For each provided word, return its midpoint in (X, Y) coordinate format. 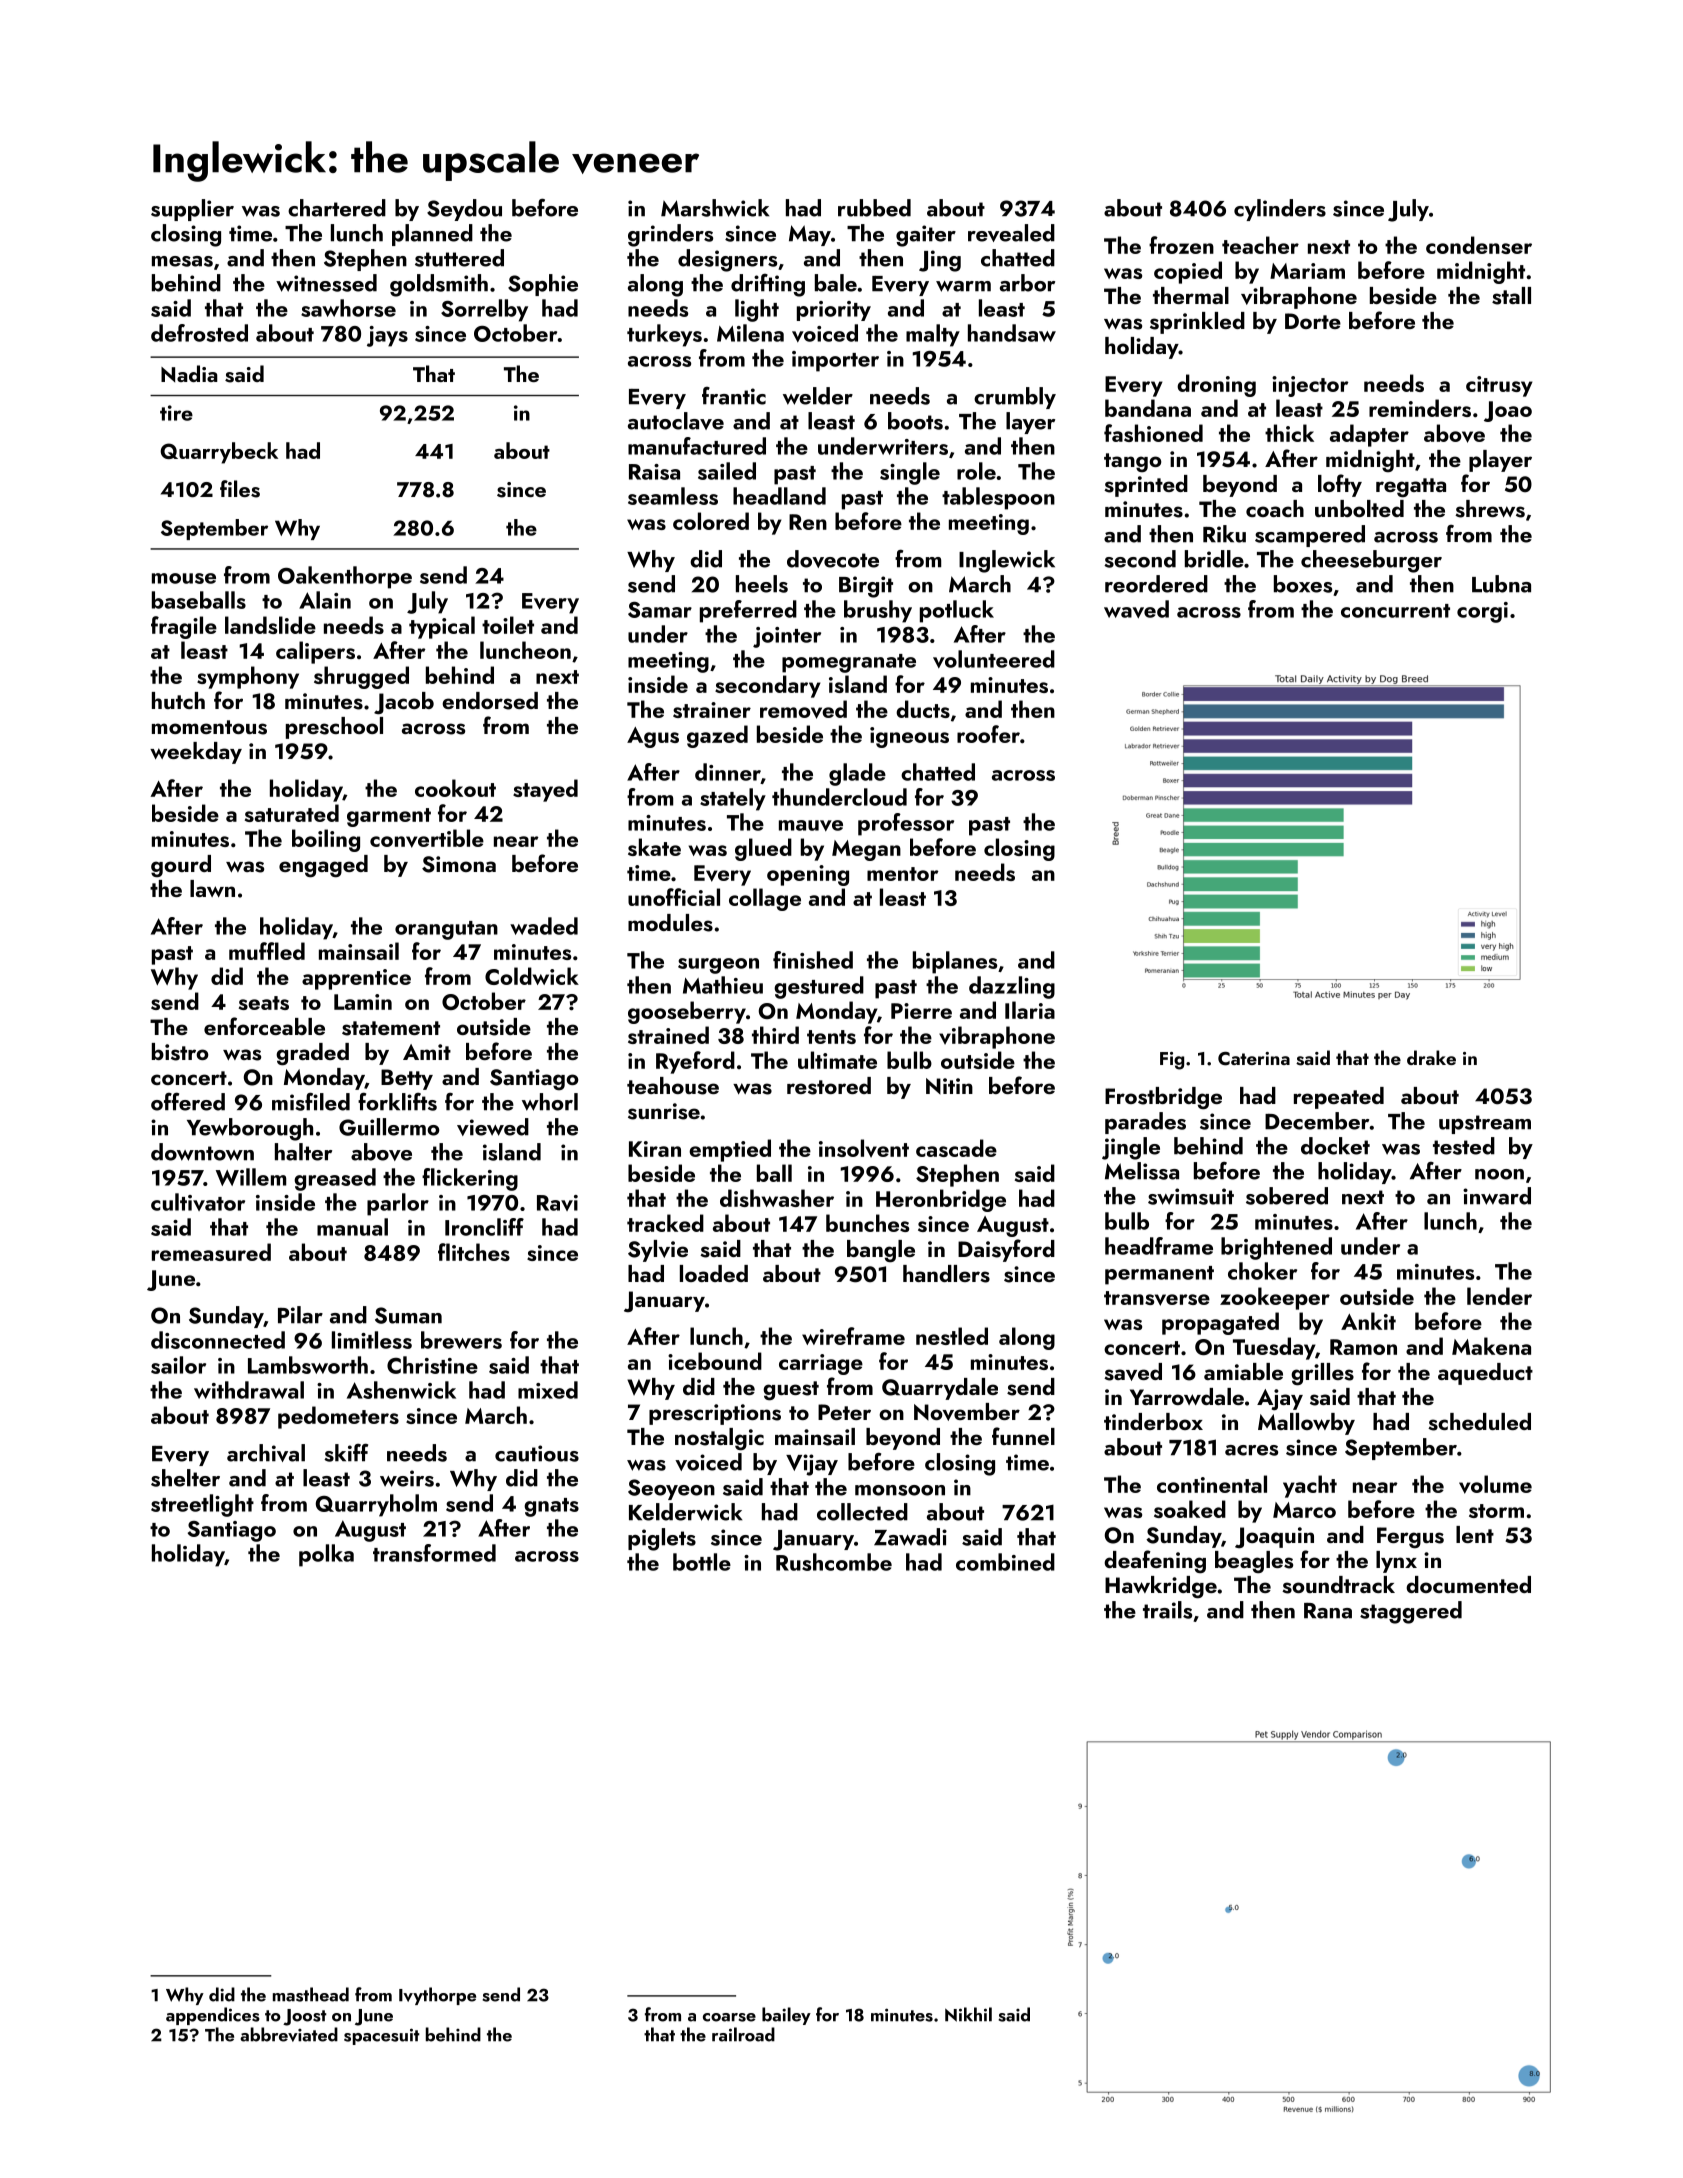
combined (1005, 1562)
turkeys (664, 335)
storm (1496, 1511)
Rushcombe (834, 1562)
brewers (461, 1340)
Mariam (1307, 271)
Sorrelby (484, 310)
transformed (434, 1553)
